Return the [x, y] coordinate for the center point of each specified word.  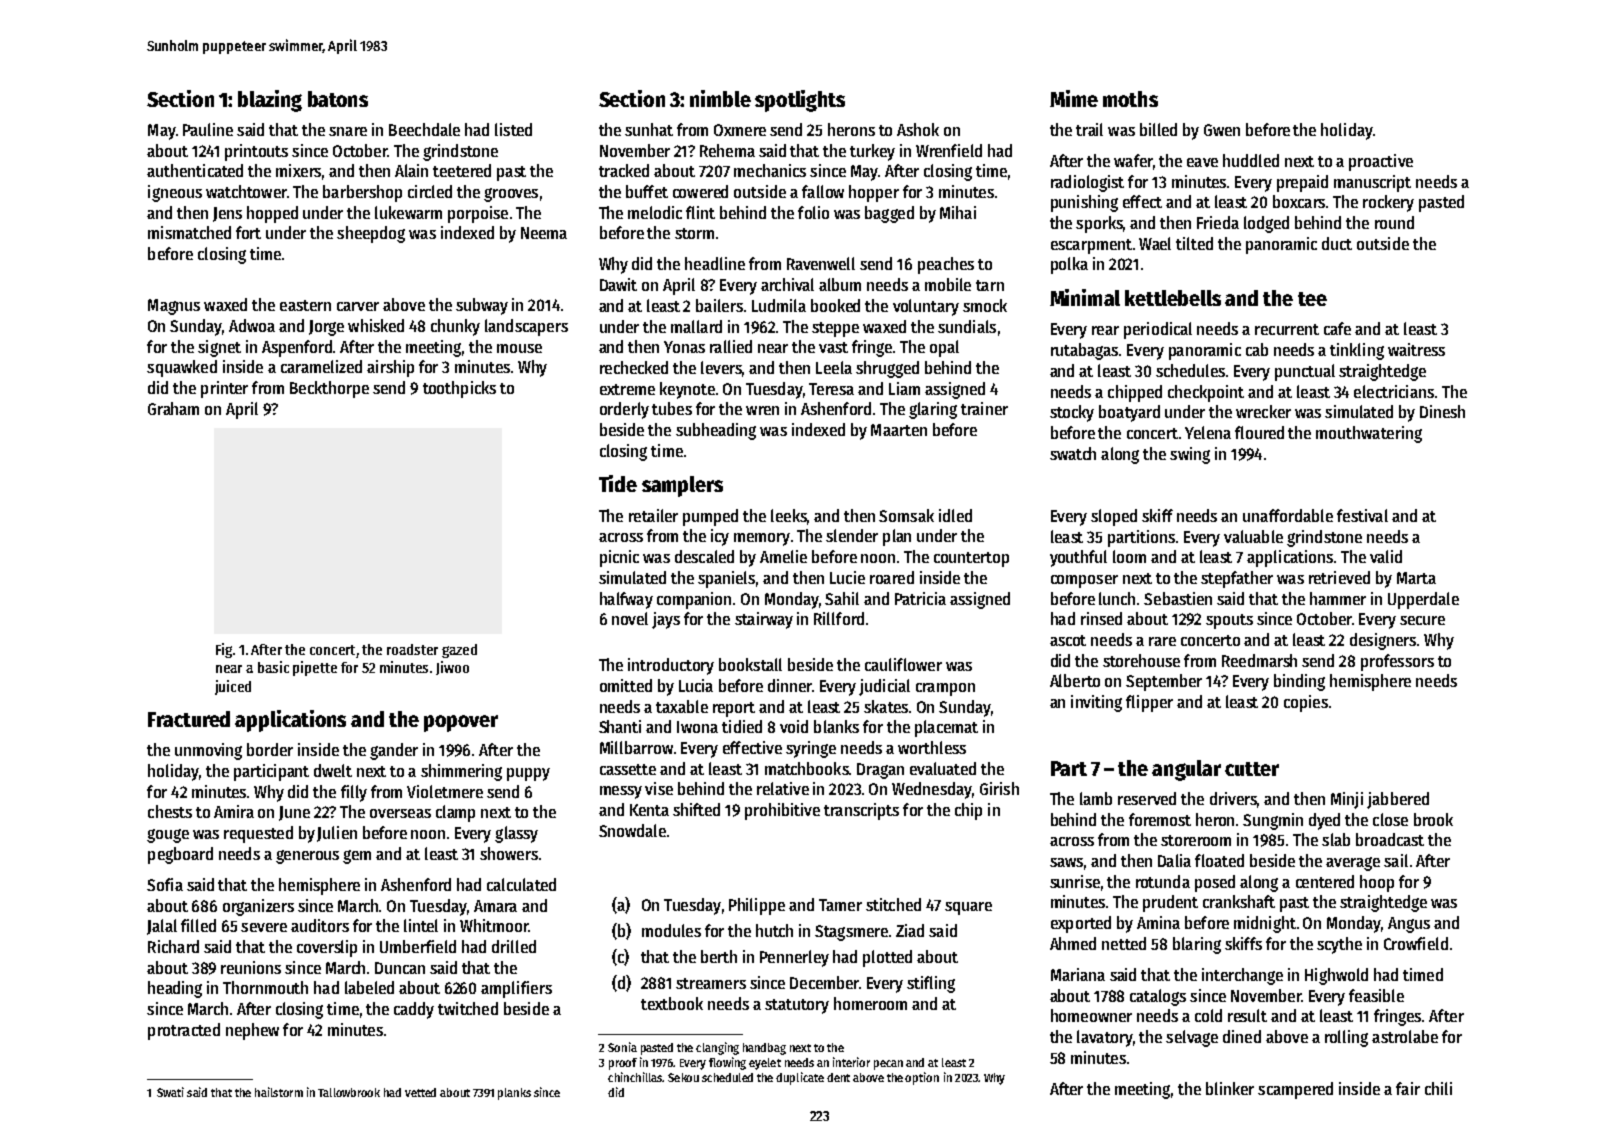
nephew [252, 1031]
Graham [173, 408]
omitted [626, 685]
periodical [1158, 330]
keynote [687, 390]
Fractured [189, 719]
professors [1397, 662]
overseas [400, 813]
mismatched [189, 232]
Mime [1074, 98]
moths [1130, 99]
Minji [1347, 800]
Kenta [649, 810]
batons [338, 99]
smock [985, 305]
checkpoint [1206, 393]
